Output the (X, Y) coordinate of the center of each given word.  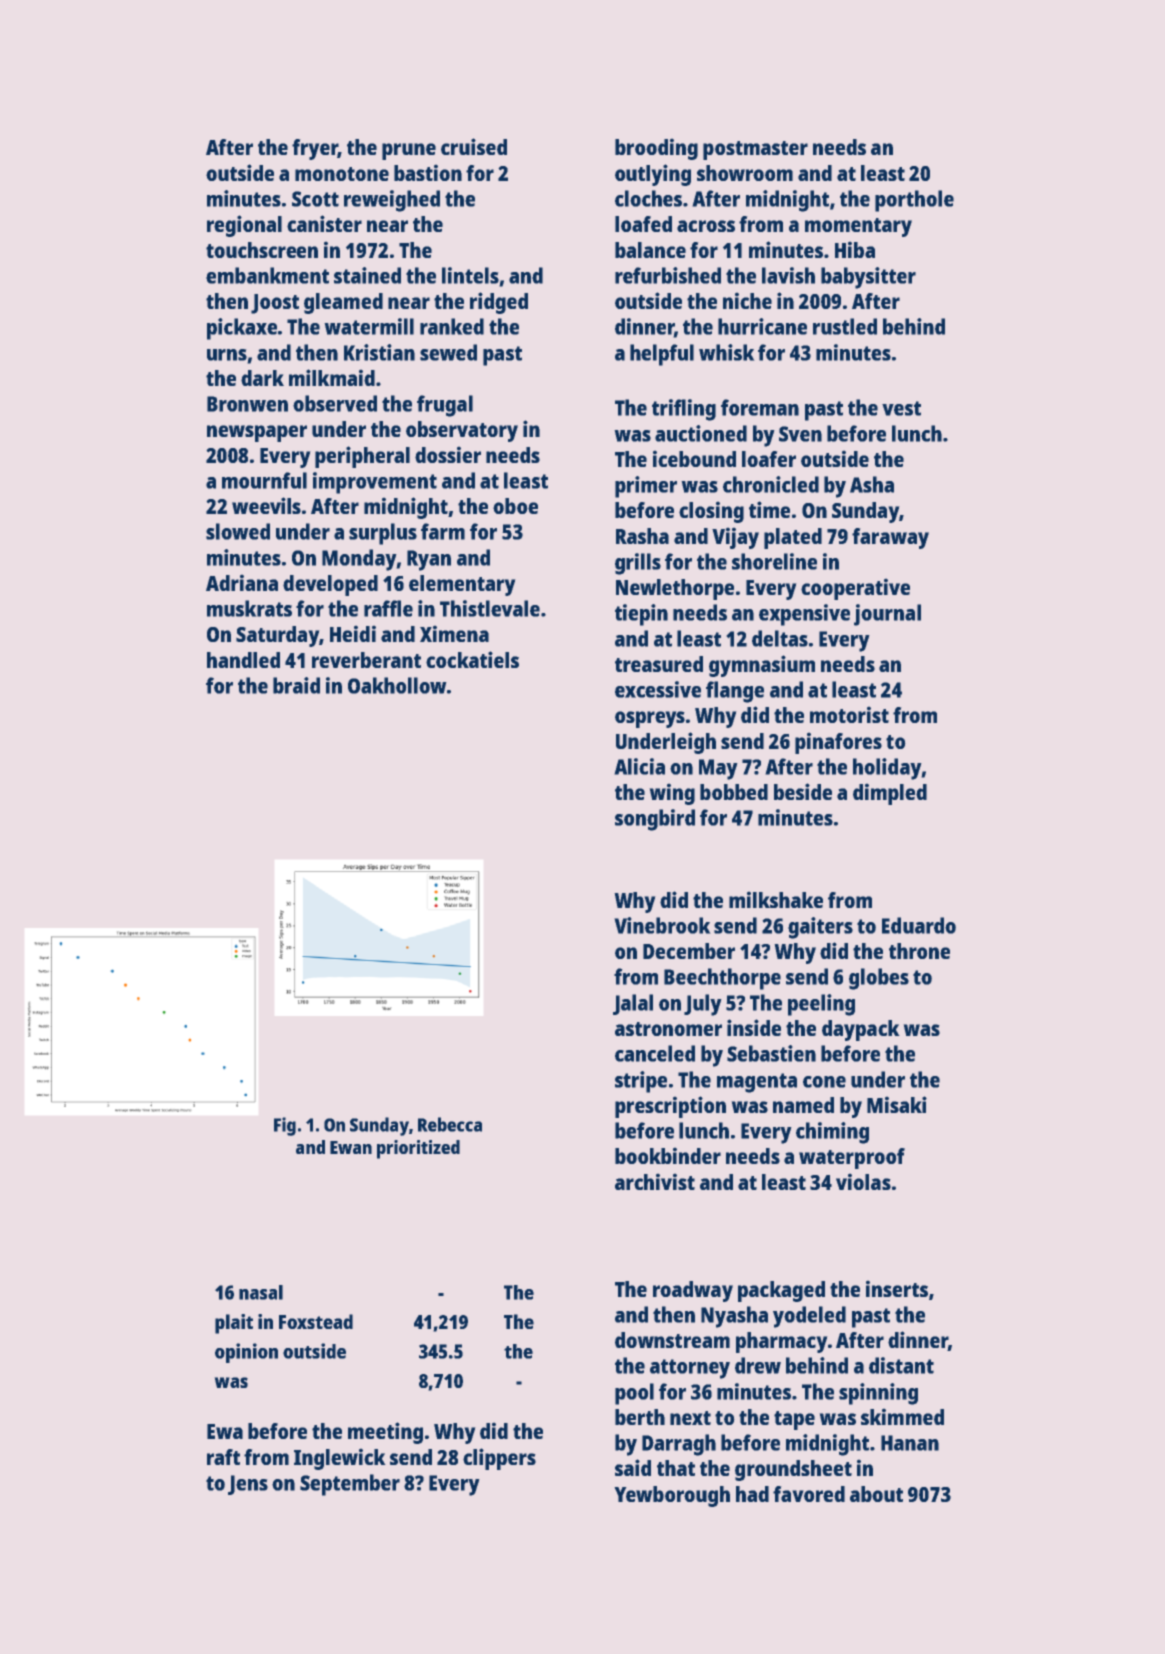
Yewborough (672, 1496)
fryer (315, 149)
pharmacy (781, 1342)
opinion (246, 1353)
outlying (653, 175)
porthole (914, 201)
